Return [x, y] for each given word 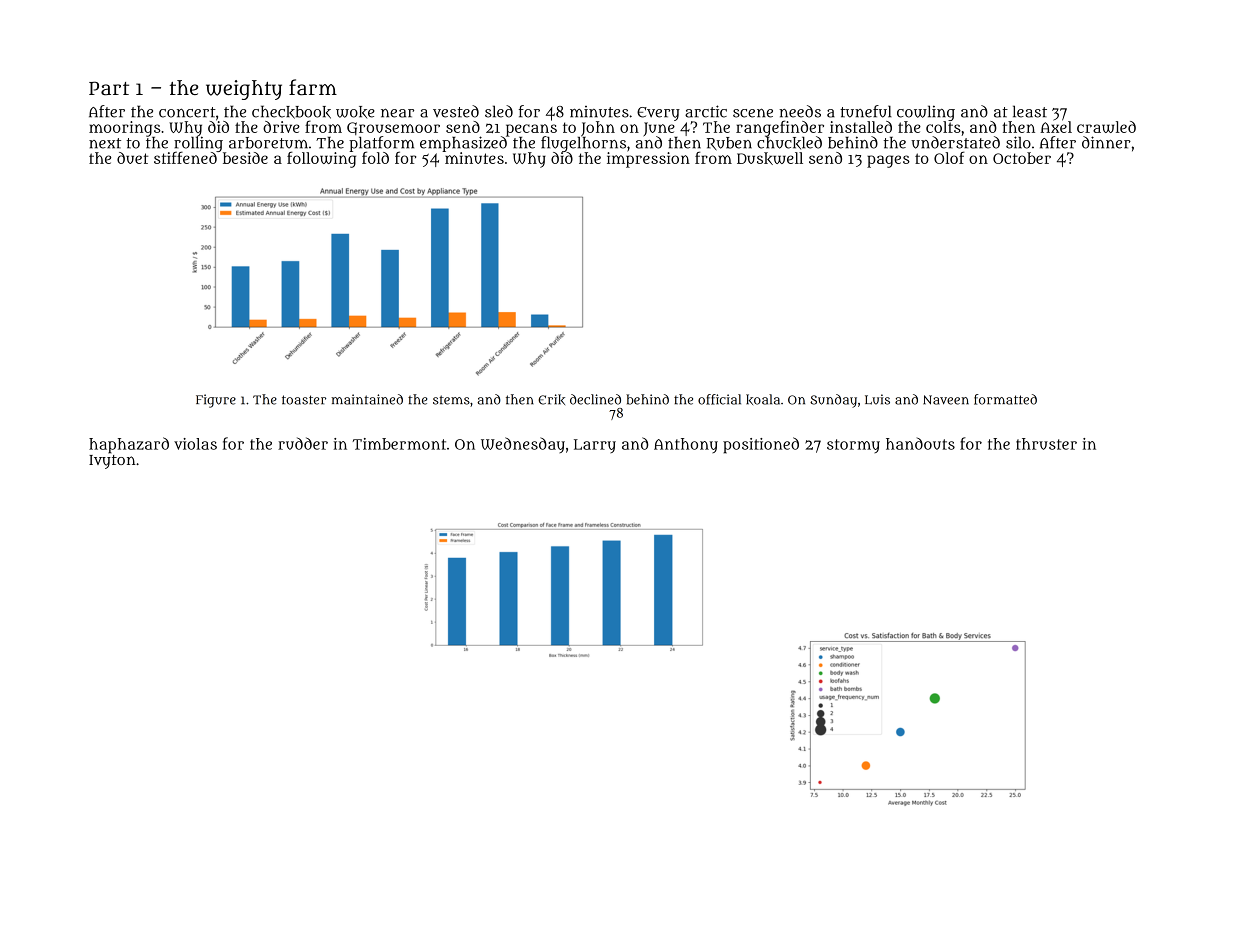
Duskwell [770, 158]
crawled [1106, 127]
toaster [304, 400]
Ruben [729, 144]
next [105, 143]
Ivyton [112, 462]
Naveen [946, 400]
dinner [1106, 142]
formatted [1005, 399]
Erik [551, 399]
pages [888, 161]
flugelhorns [583, 144]
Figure [216, 401]
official [719, 399]
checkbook [291, 112]
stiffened [185, 158]
